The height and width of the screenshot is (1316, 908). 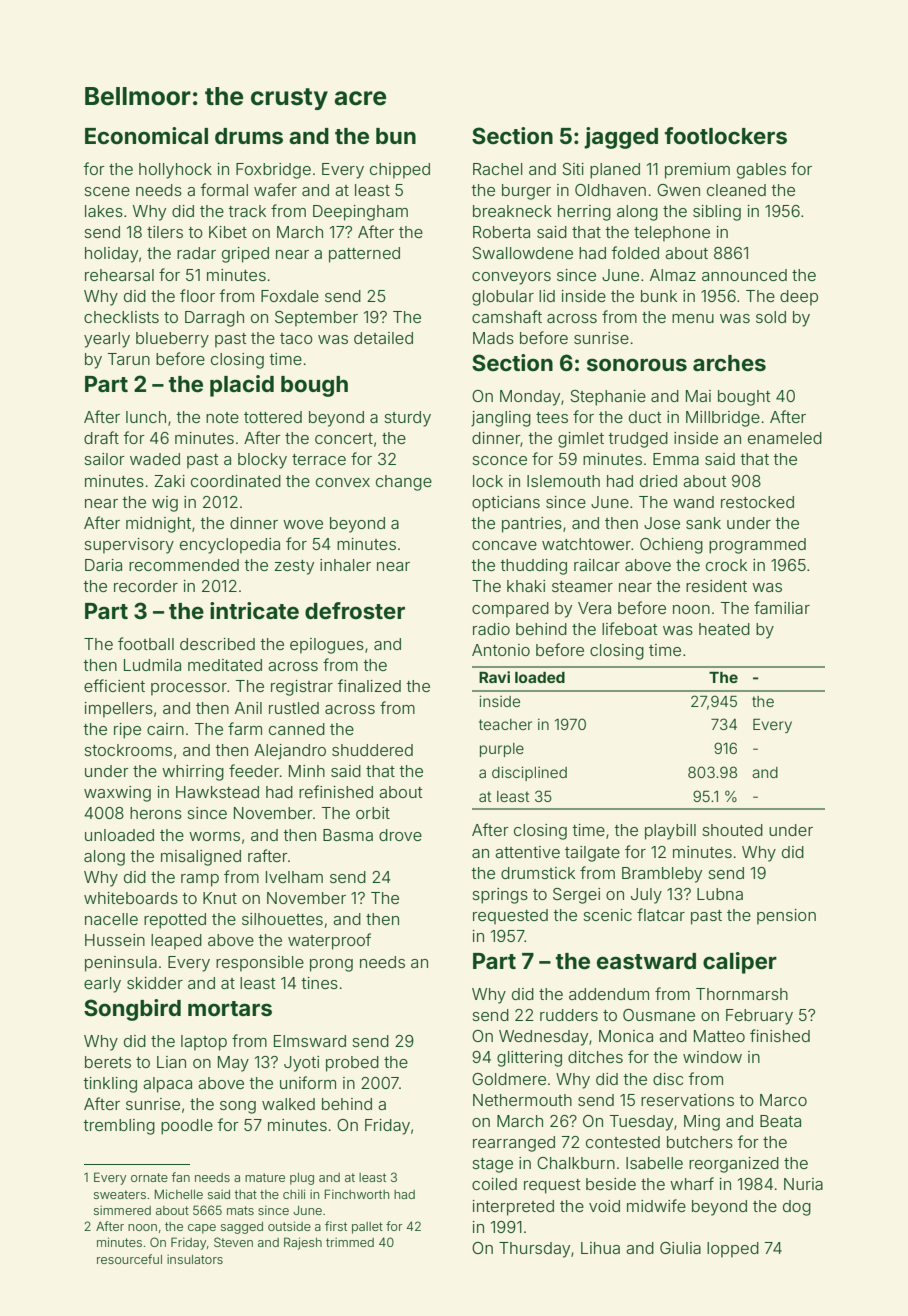 What do you see at coordinates (114, 685) in the screenshot?
I see `efficient` at bounding box center [114, 685].
